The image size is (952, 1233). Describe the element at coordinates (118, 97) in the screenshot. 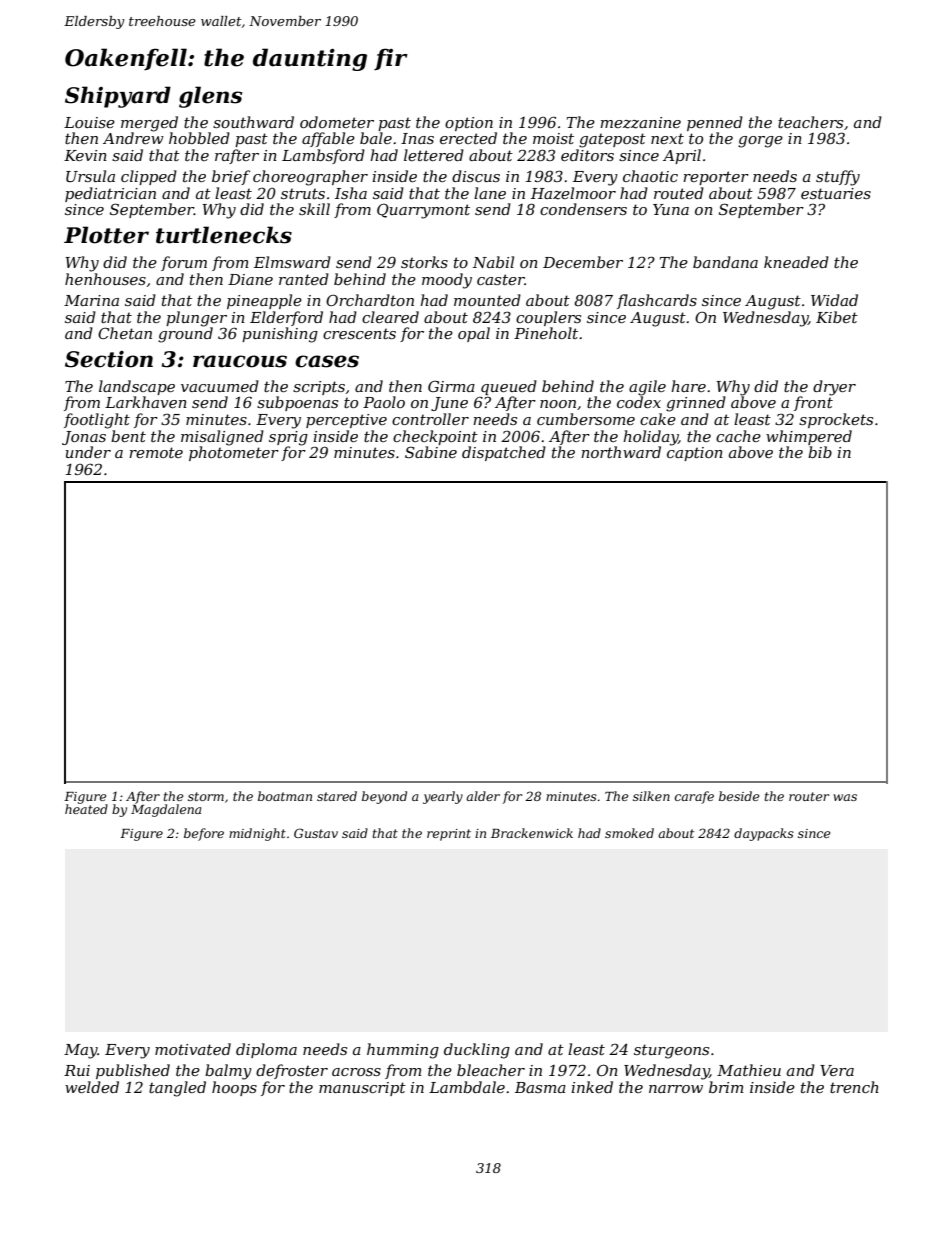

I see `Shipyard` at that location.
